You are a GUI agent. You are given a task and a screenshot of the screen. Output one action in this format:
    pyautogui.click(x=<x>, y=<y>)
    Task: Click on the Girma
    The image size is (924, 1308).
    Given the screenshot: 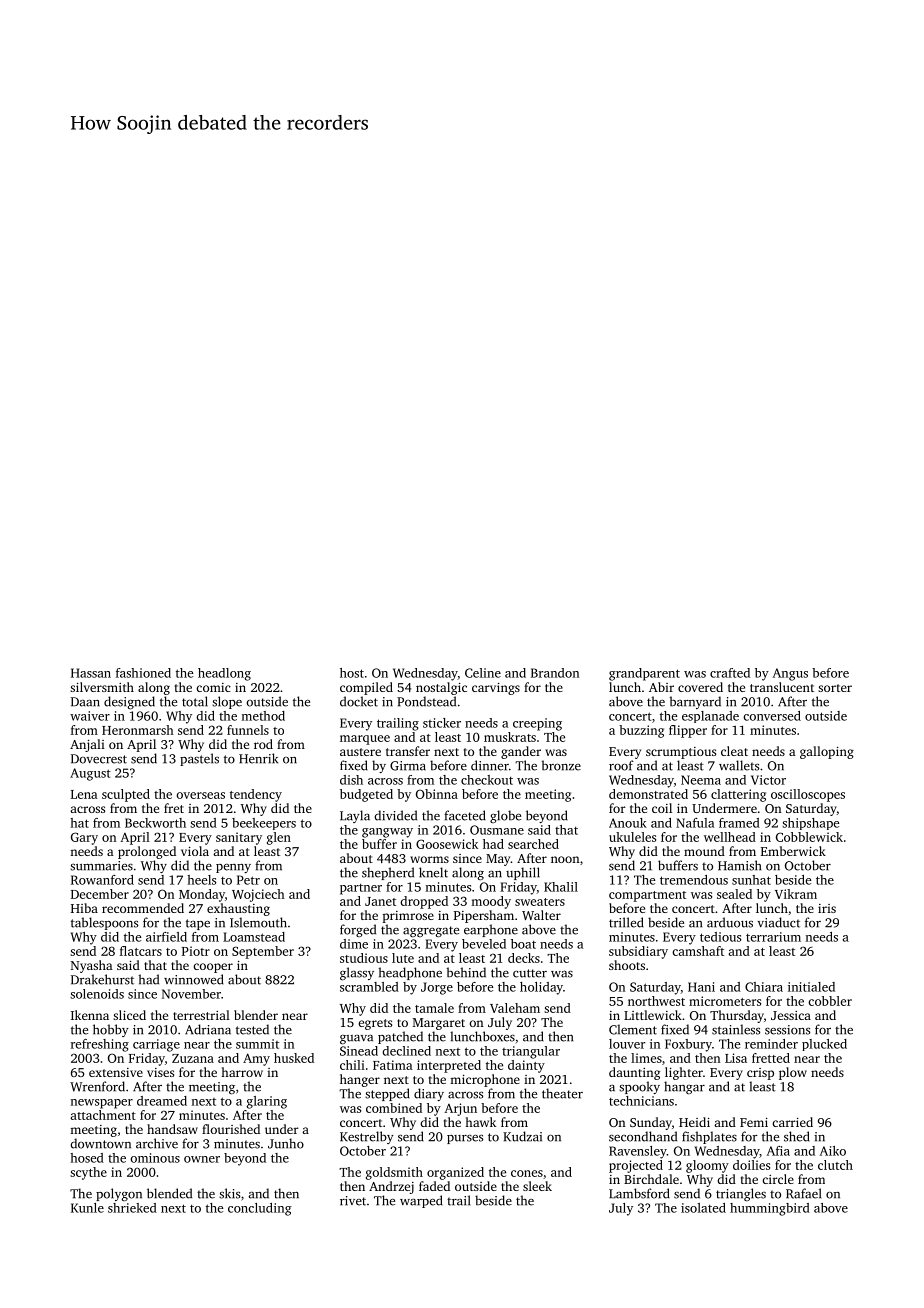 What is the action you would take?
    pyautogui.click(x=408, y=766)
